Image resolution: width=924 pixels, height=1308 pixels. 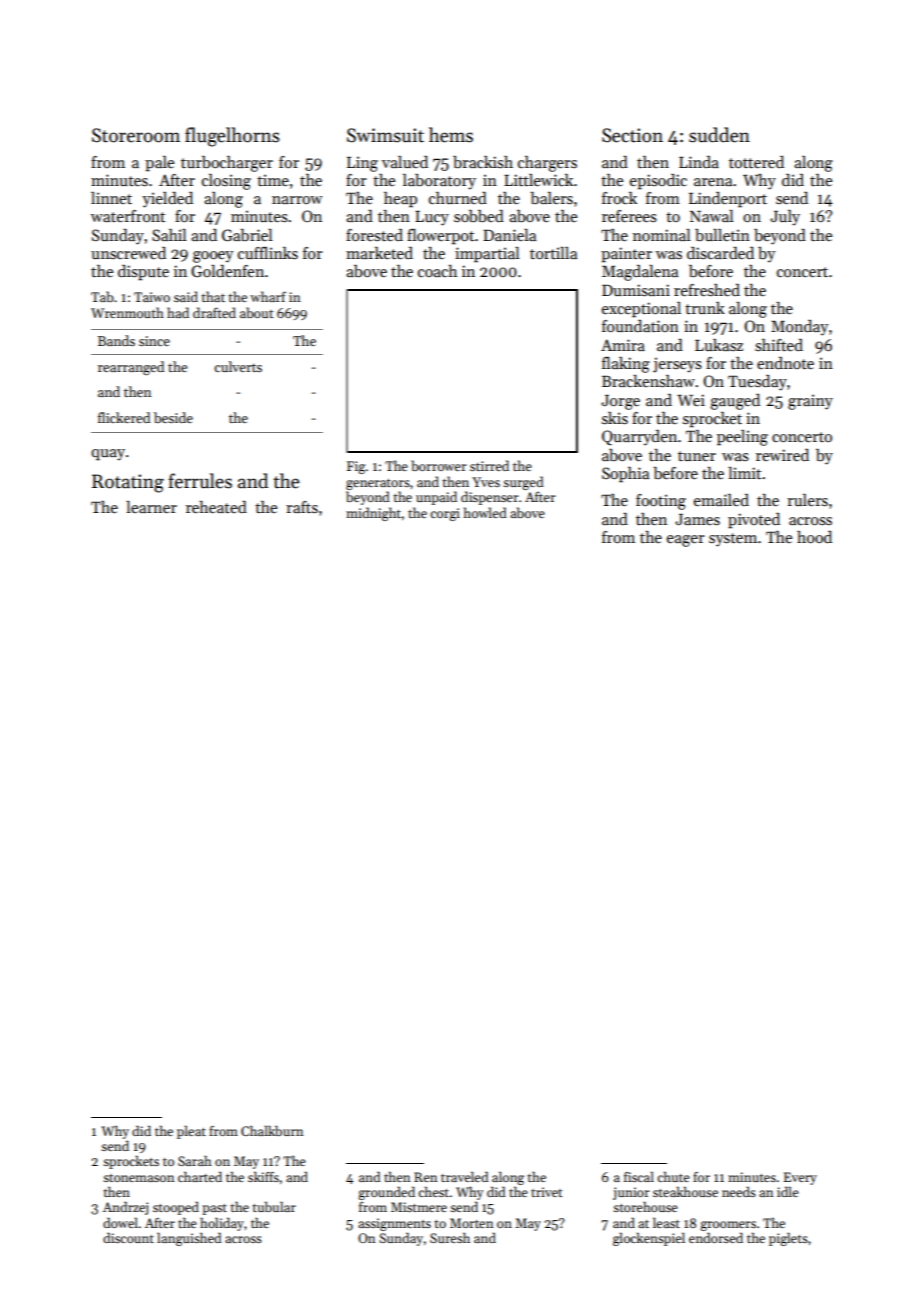 What do you see at coordinates (191, 1132) in the screenshot?
I see `pleat` at bounding box center [191, 1132].
